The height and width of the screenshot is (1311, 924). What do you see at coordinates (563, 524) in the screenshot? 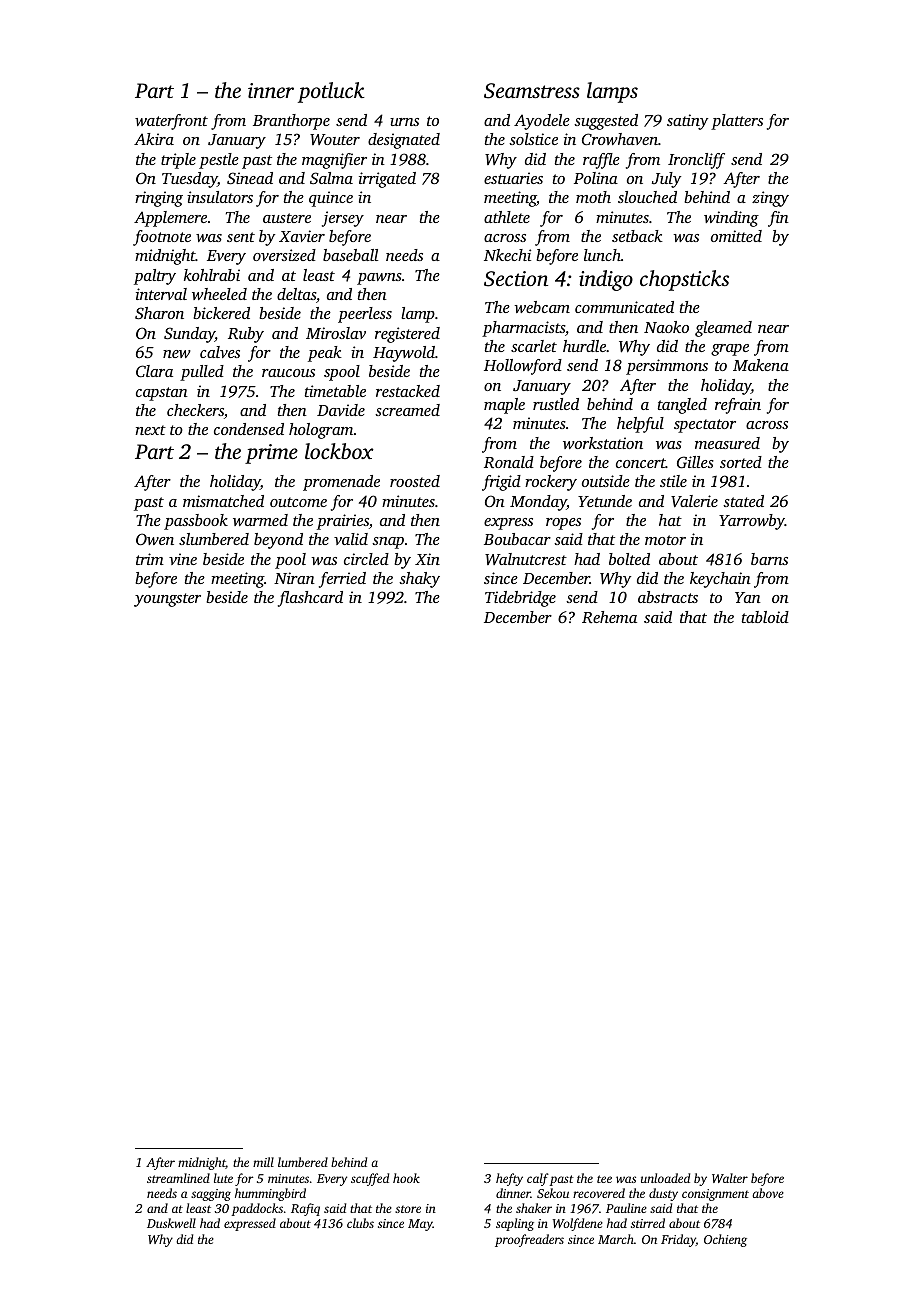
I see `ropes` at bounding box center [563, 524].
